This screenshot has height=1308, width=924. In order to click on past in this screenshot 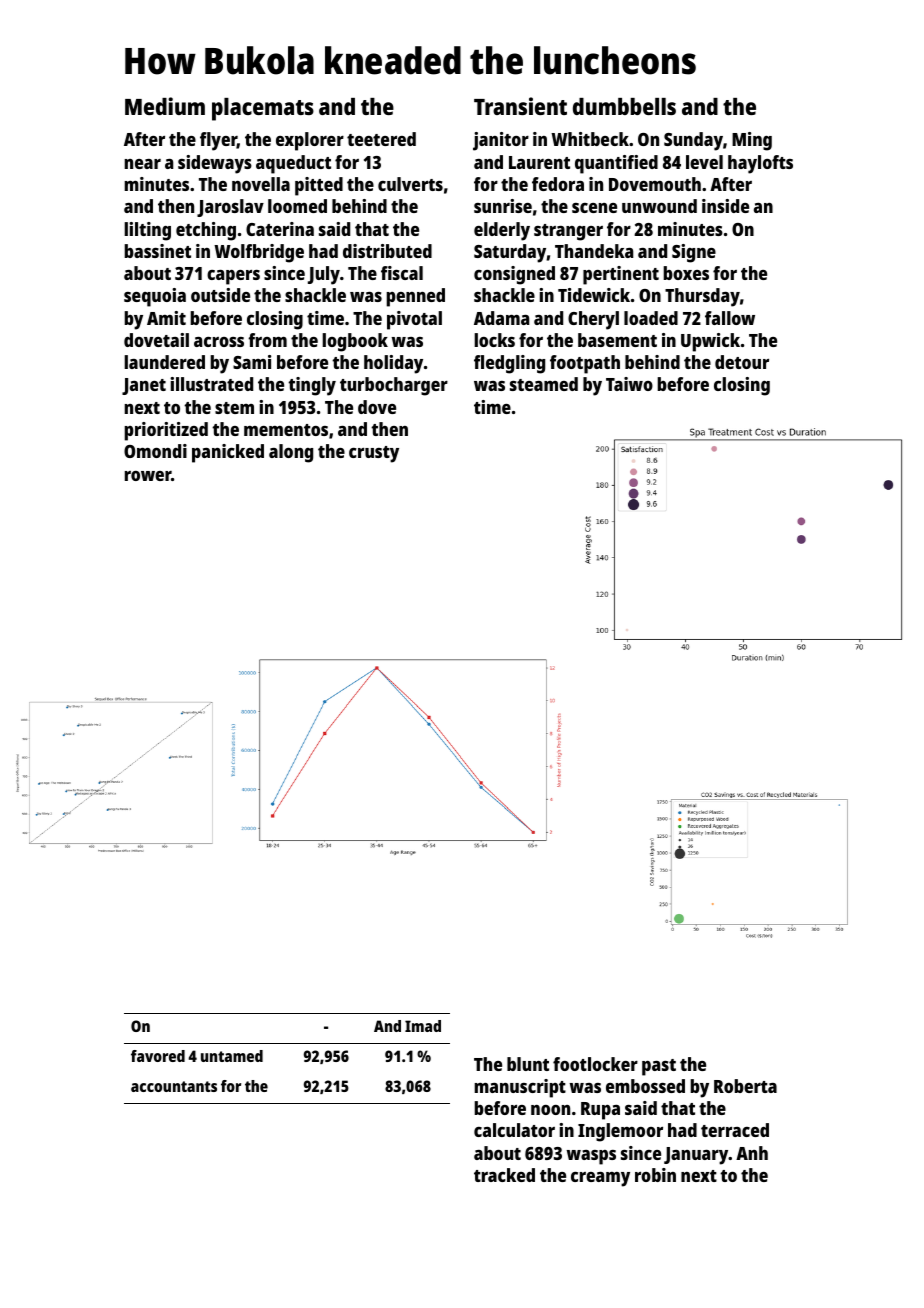, I will do `click(659, 1067)`.
